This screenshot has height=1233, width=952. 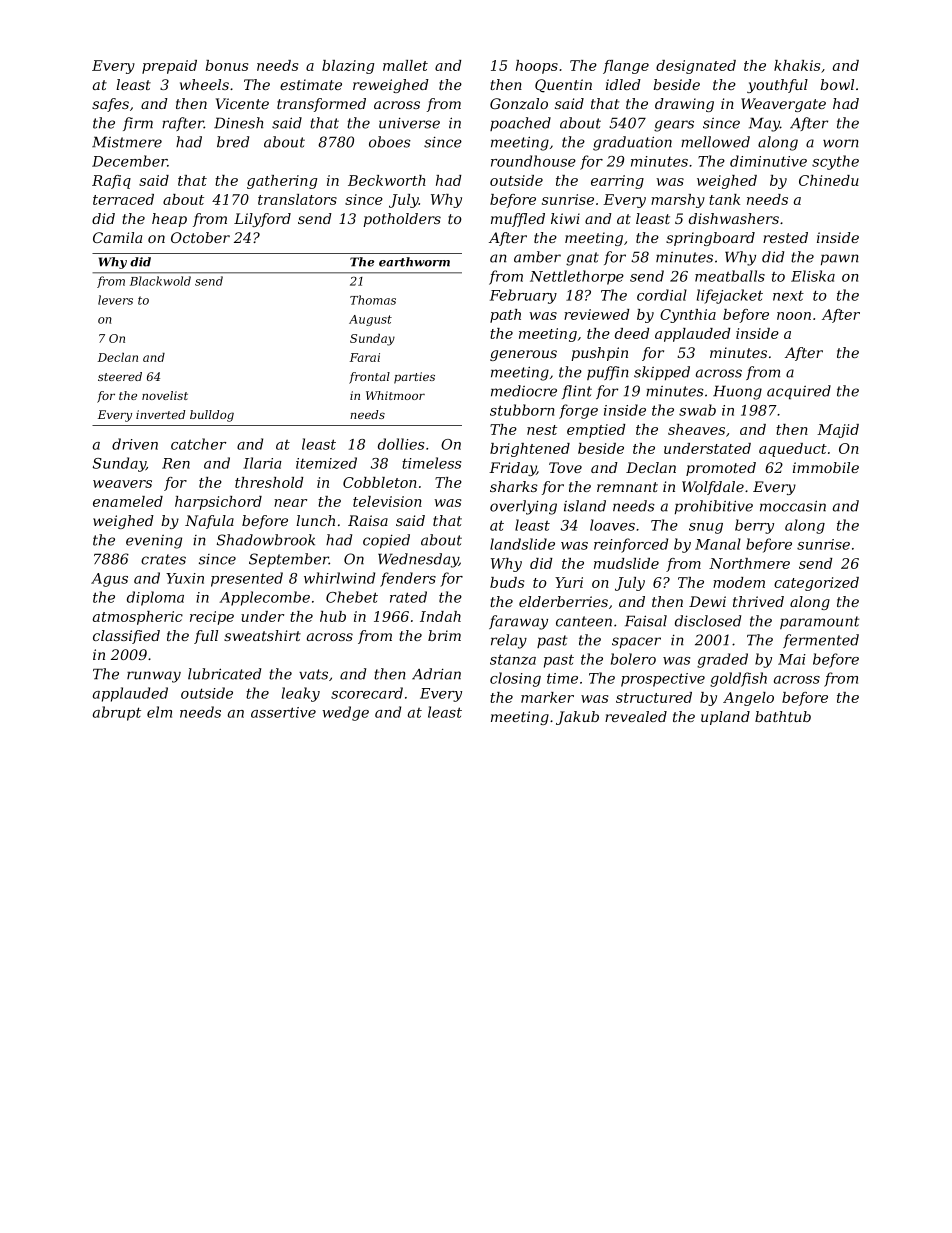 What do you see at coordinates (797, 65) in the screenshot?
I see `khakis` at bounding box center [797, 65].
